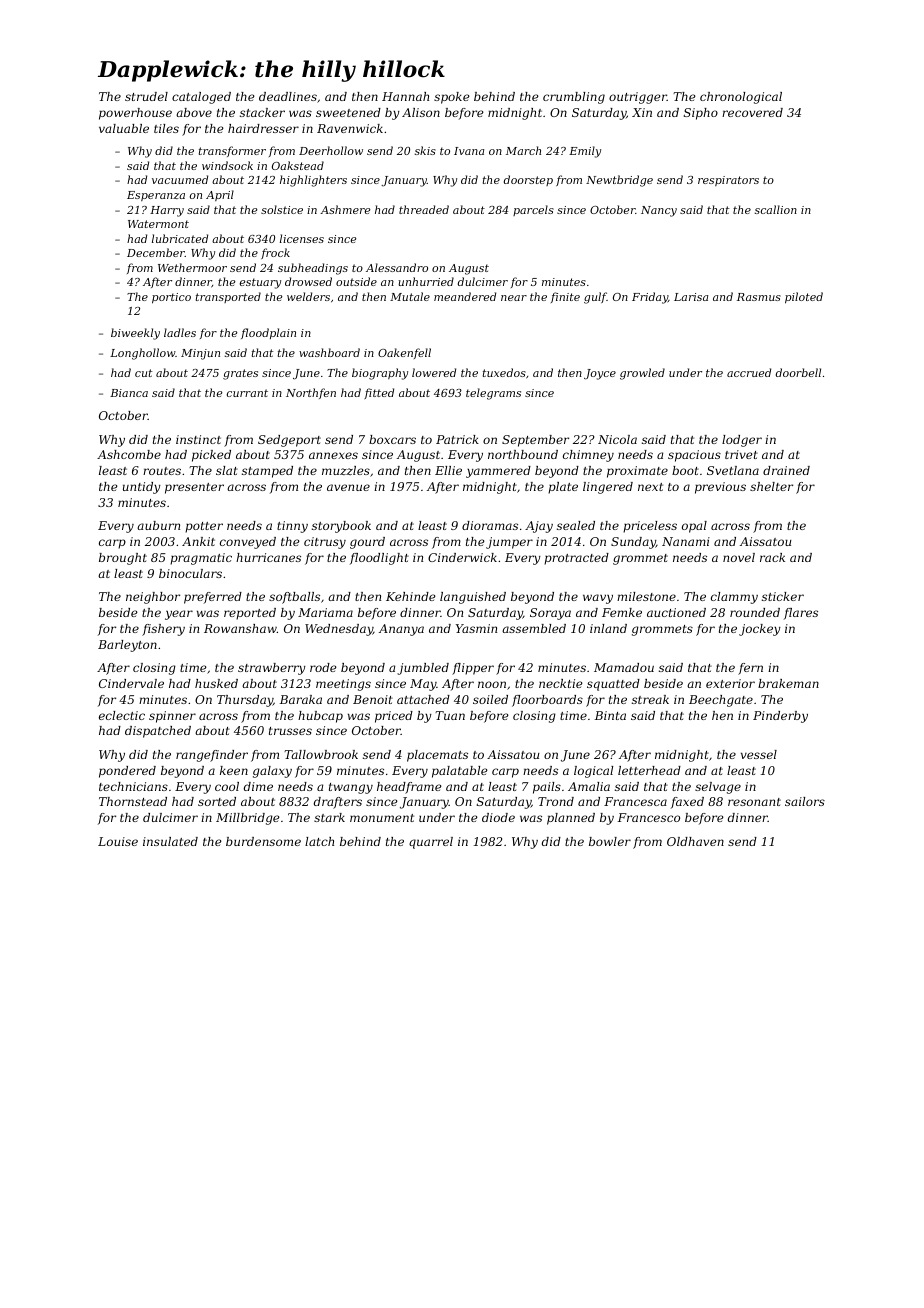 The image size is (924, 1308). What do you see at coordinates (201, 98) in the document?
I see `cataloged` at bounding box center [201, 98].
